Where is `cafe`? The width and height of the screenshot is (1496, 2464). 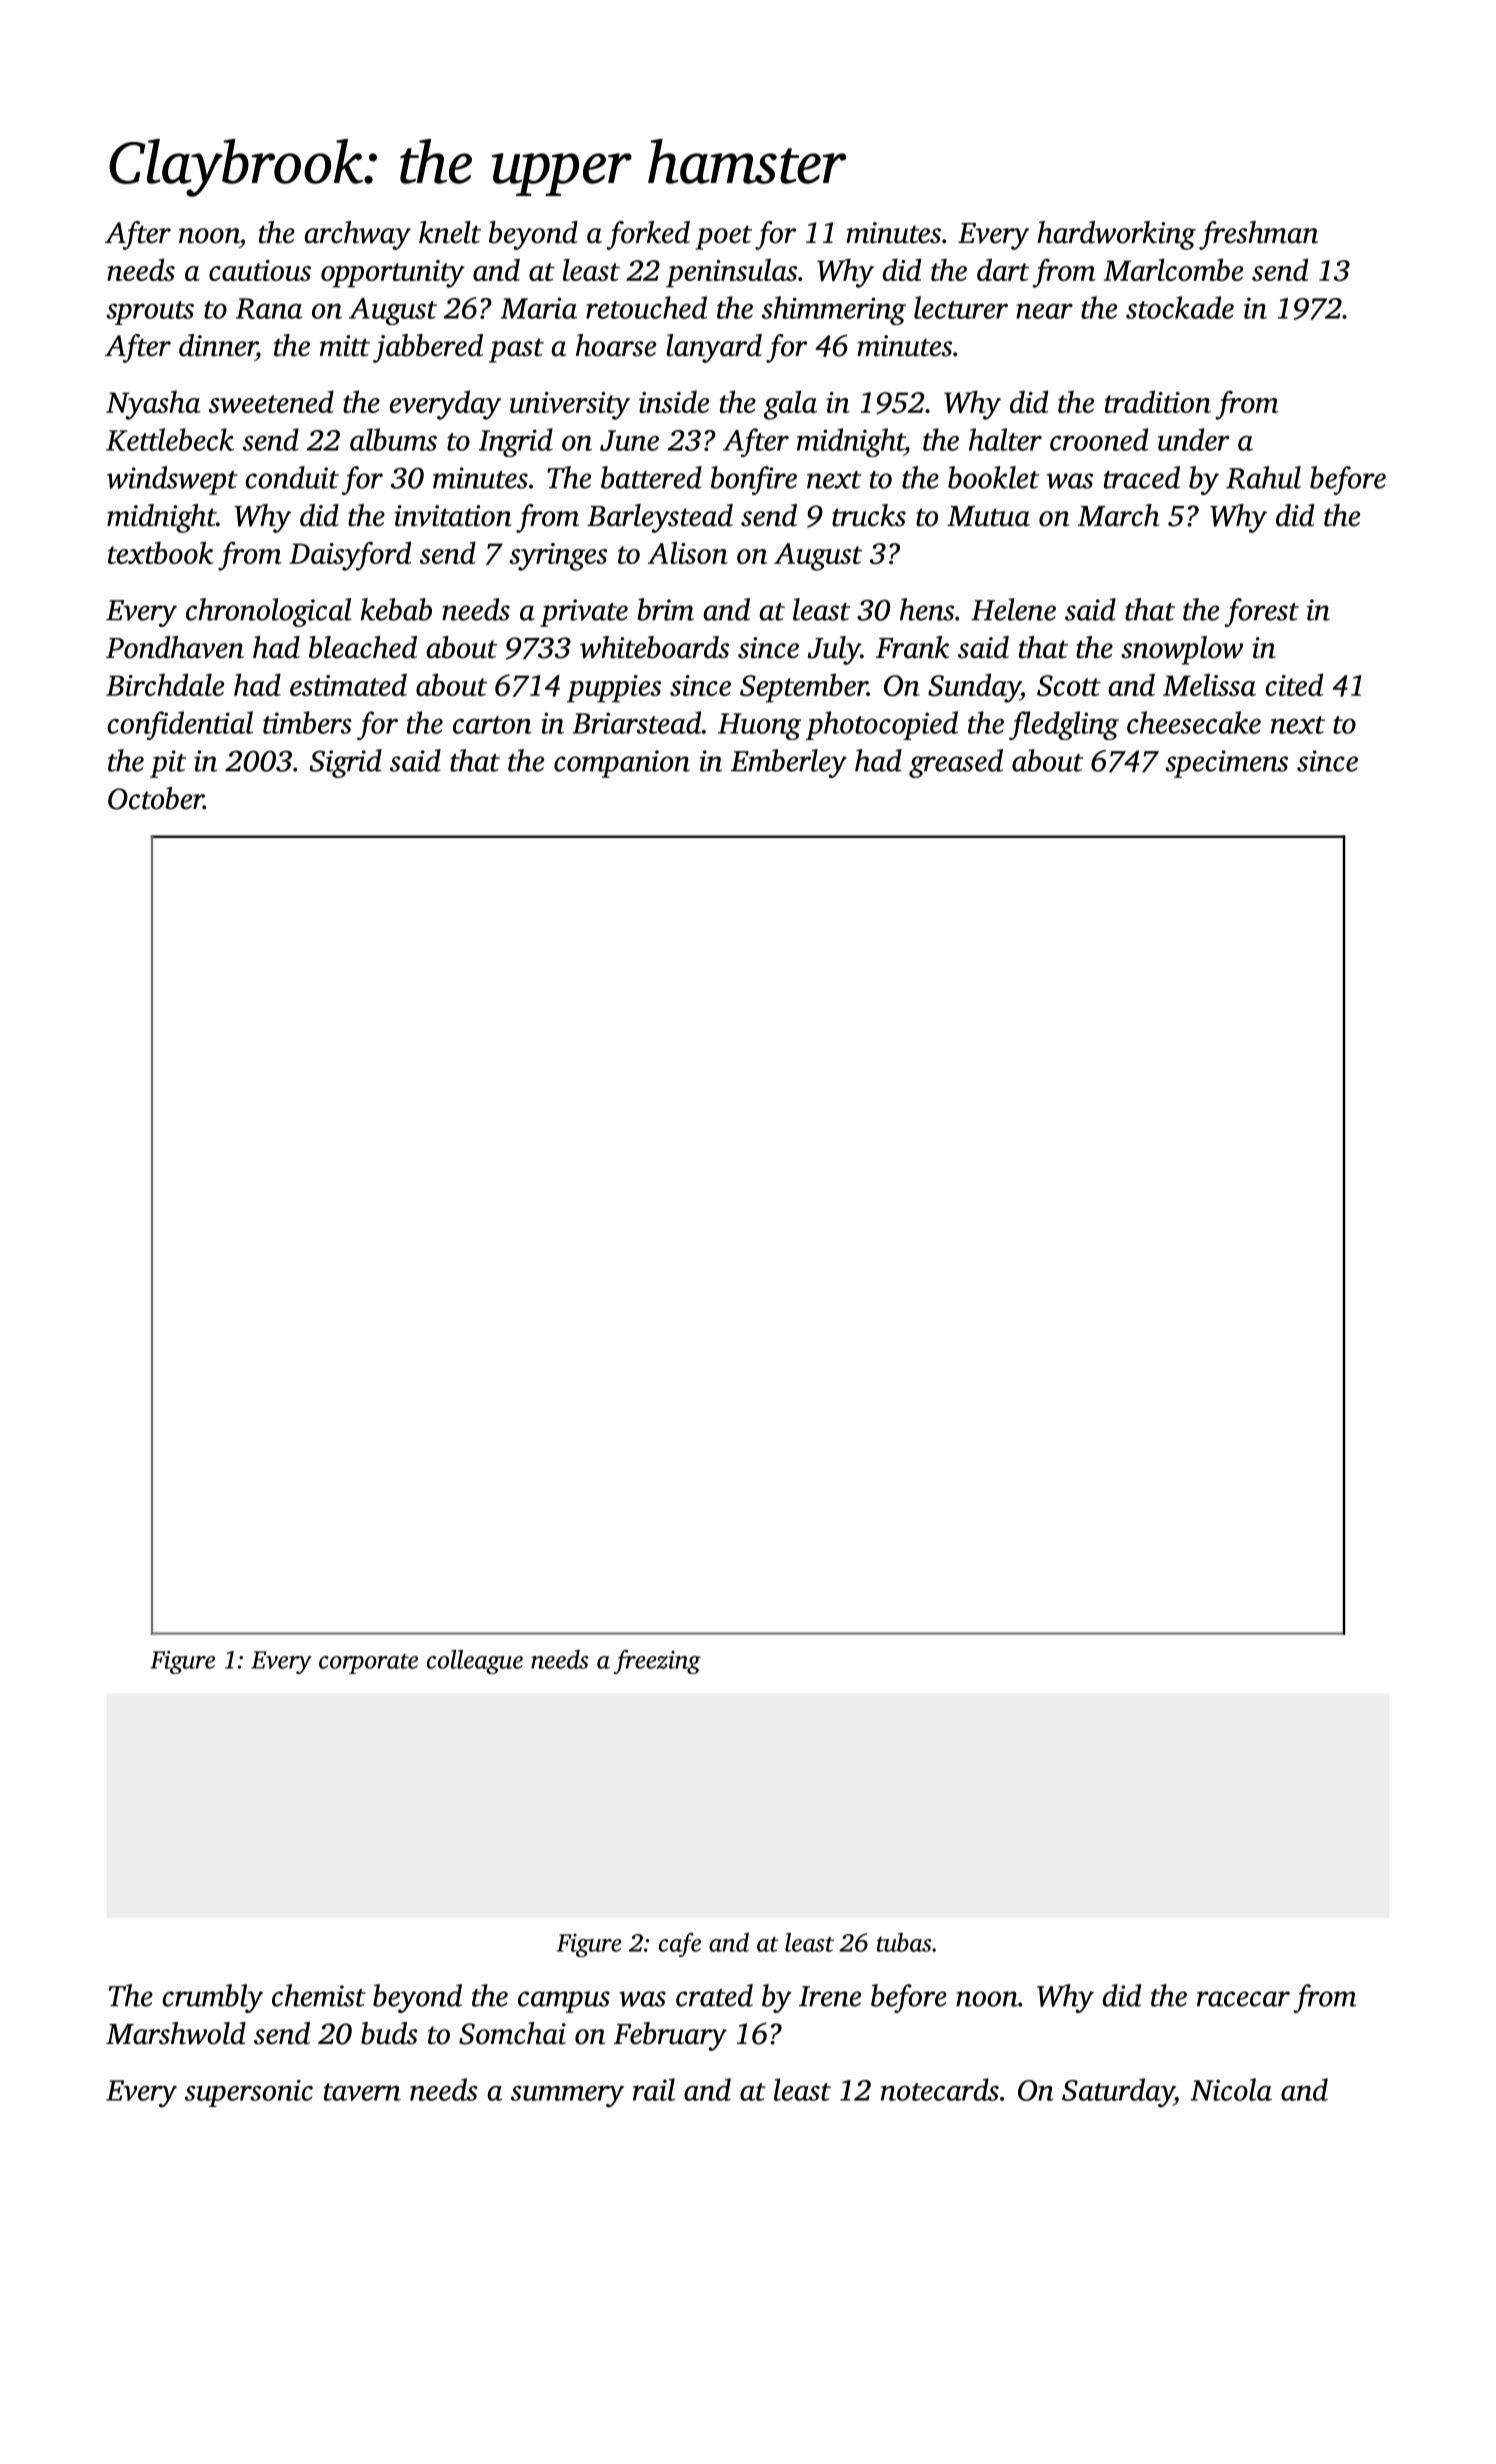 cafe is located at coordinates (680, 1945).
